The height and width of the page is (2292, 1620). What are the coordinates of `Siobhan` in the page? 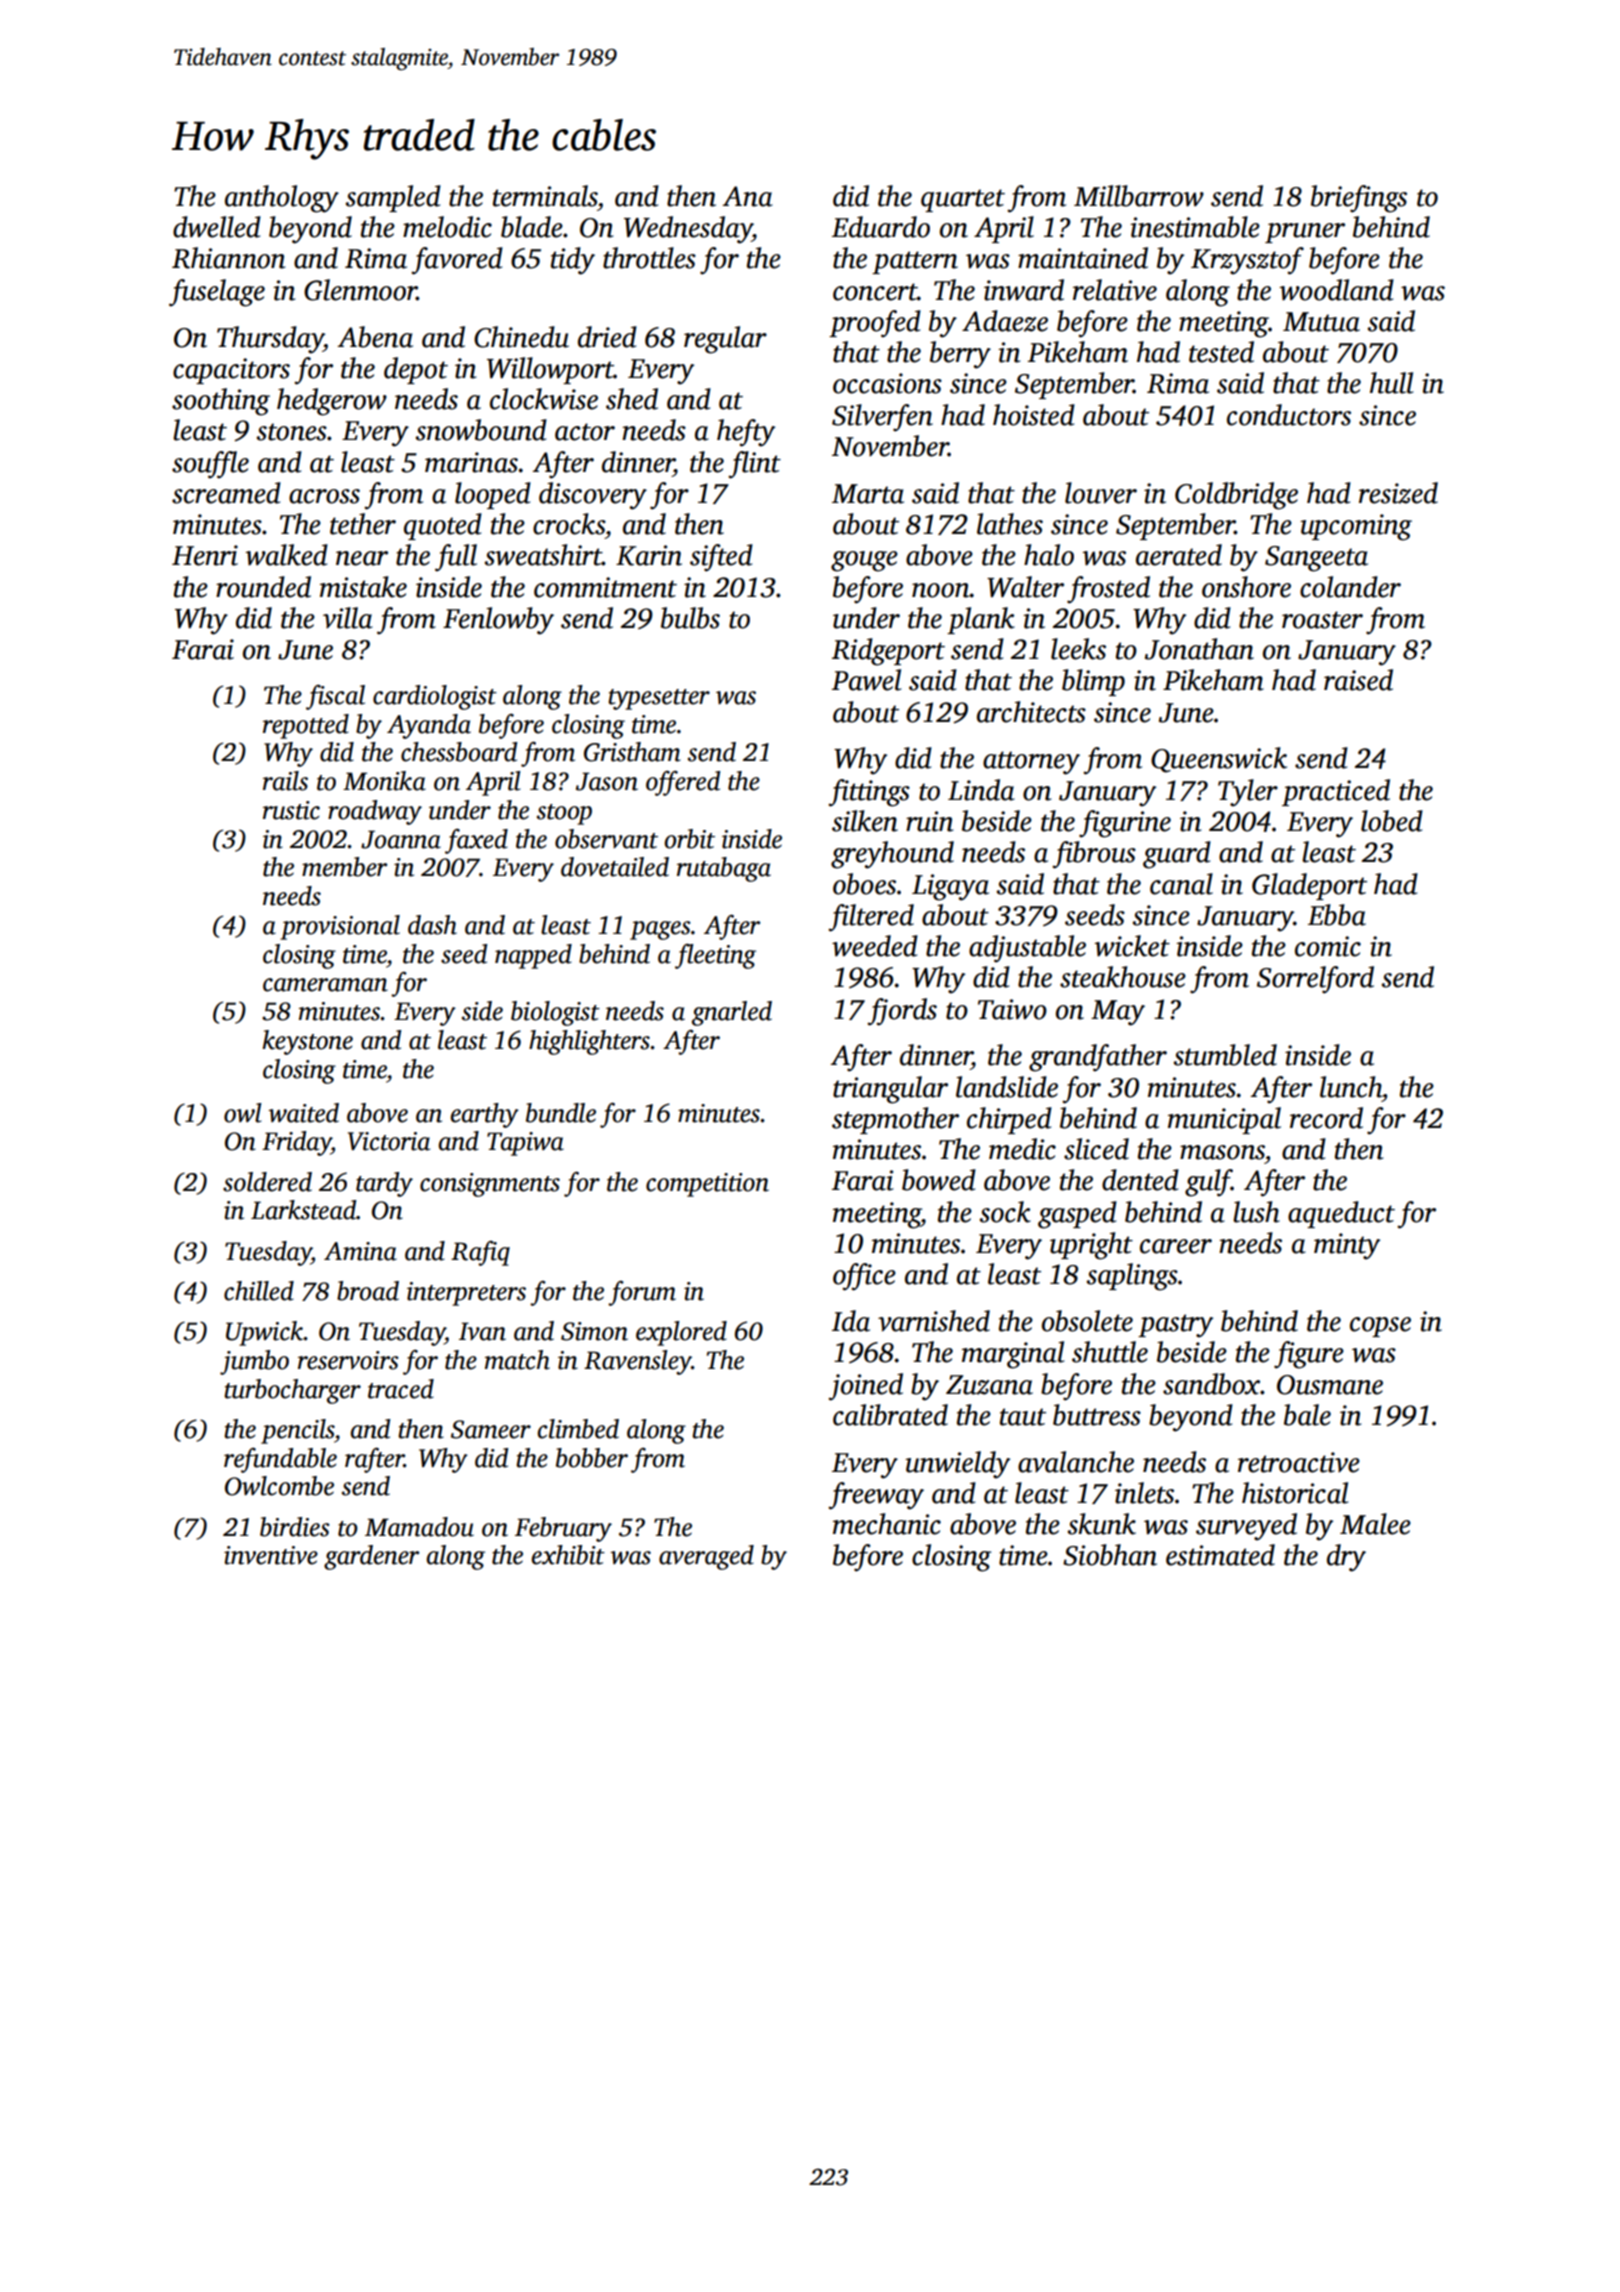 It's located at (1110, 1555).
